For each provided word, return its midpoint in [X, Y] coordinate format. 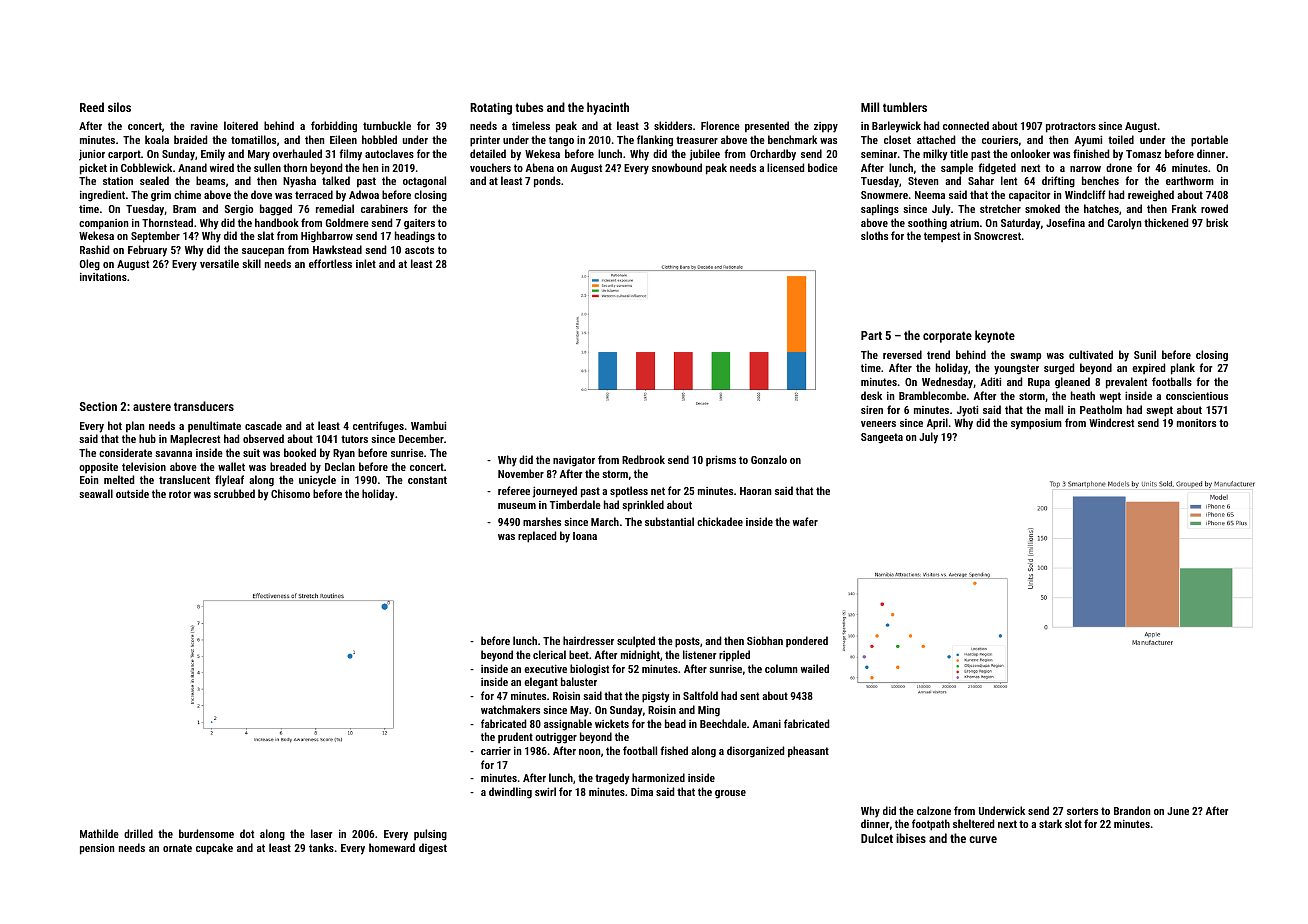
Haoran [755, 491]
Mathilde [99, 833]
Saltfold [700, 695]
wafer [805, 521]
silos [119, 107]
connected [966, 125]
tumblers [905, 107]
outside [132, 493]
